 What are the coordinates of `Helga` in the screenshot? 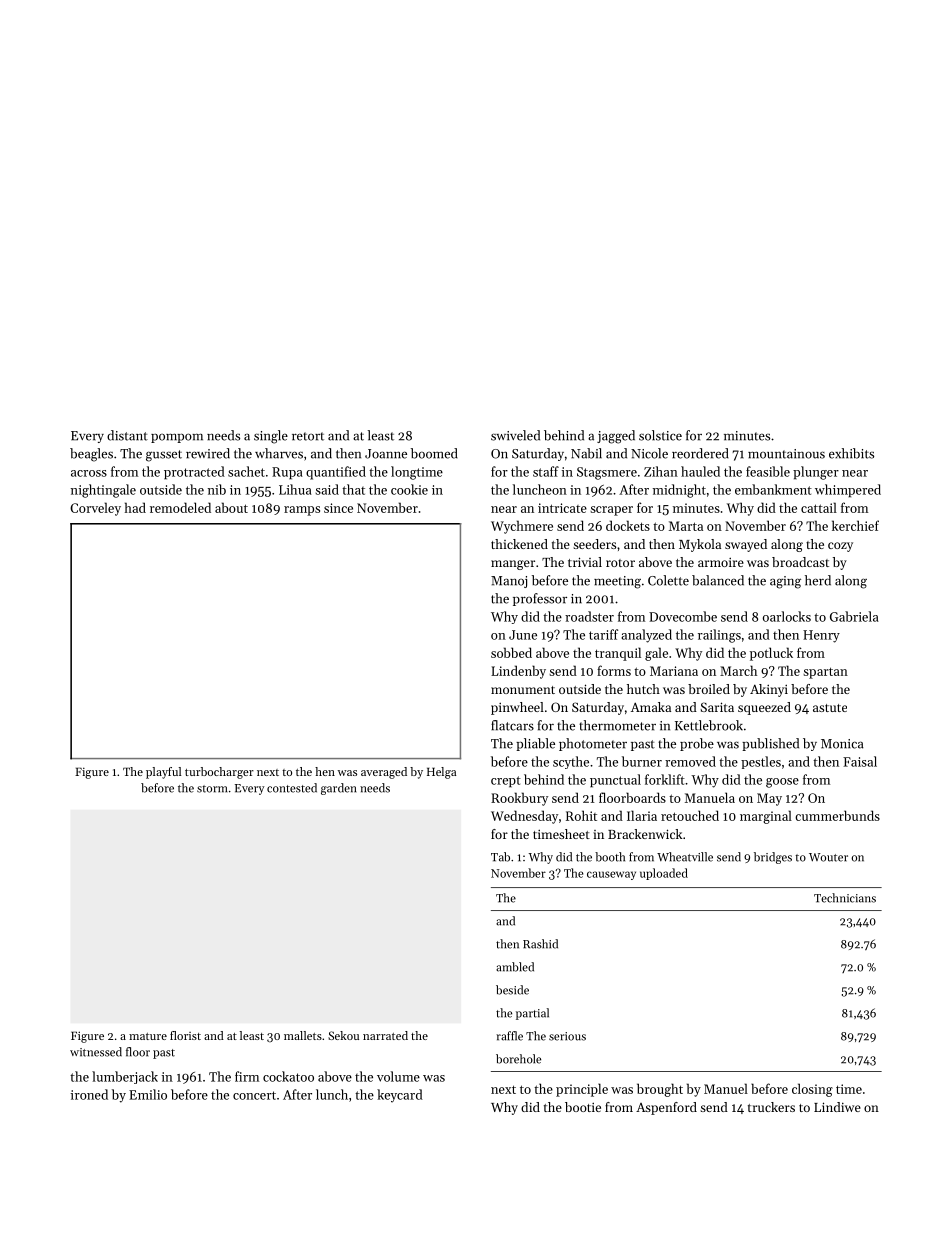 It's located at (441, 773).
